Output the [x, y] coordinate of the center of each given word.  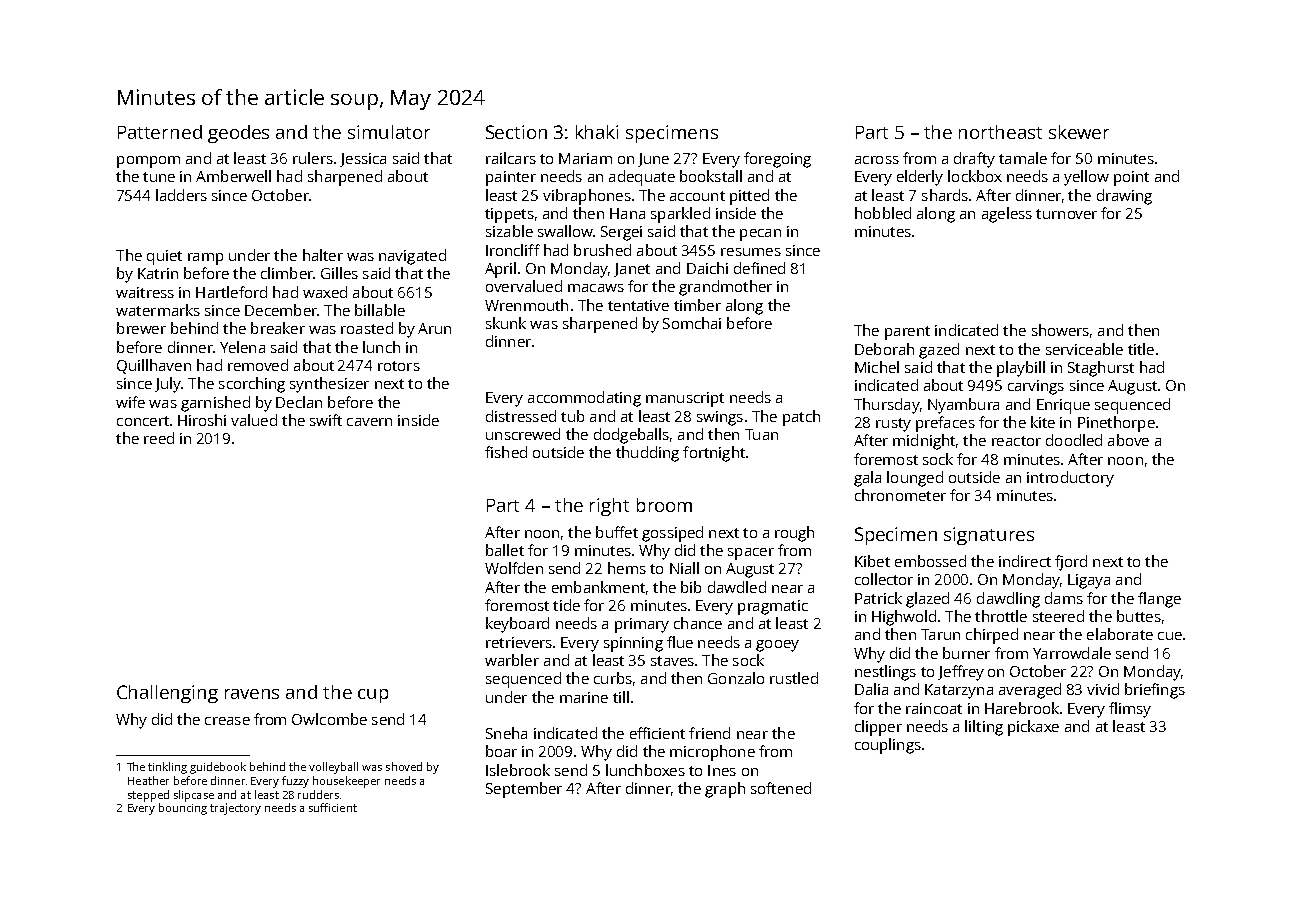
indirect [1025, 561]
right [609, 507]
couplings [888, 746]
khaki [597, 132]
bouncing [183, 809]
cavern [369, 422]
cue [1170, 636]
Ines [722, 770]
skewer [1079, 132]
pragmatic [773, 607]
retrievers [519, 642]
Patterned [160, 132]
